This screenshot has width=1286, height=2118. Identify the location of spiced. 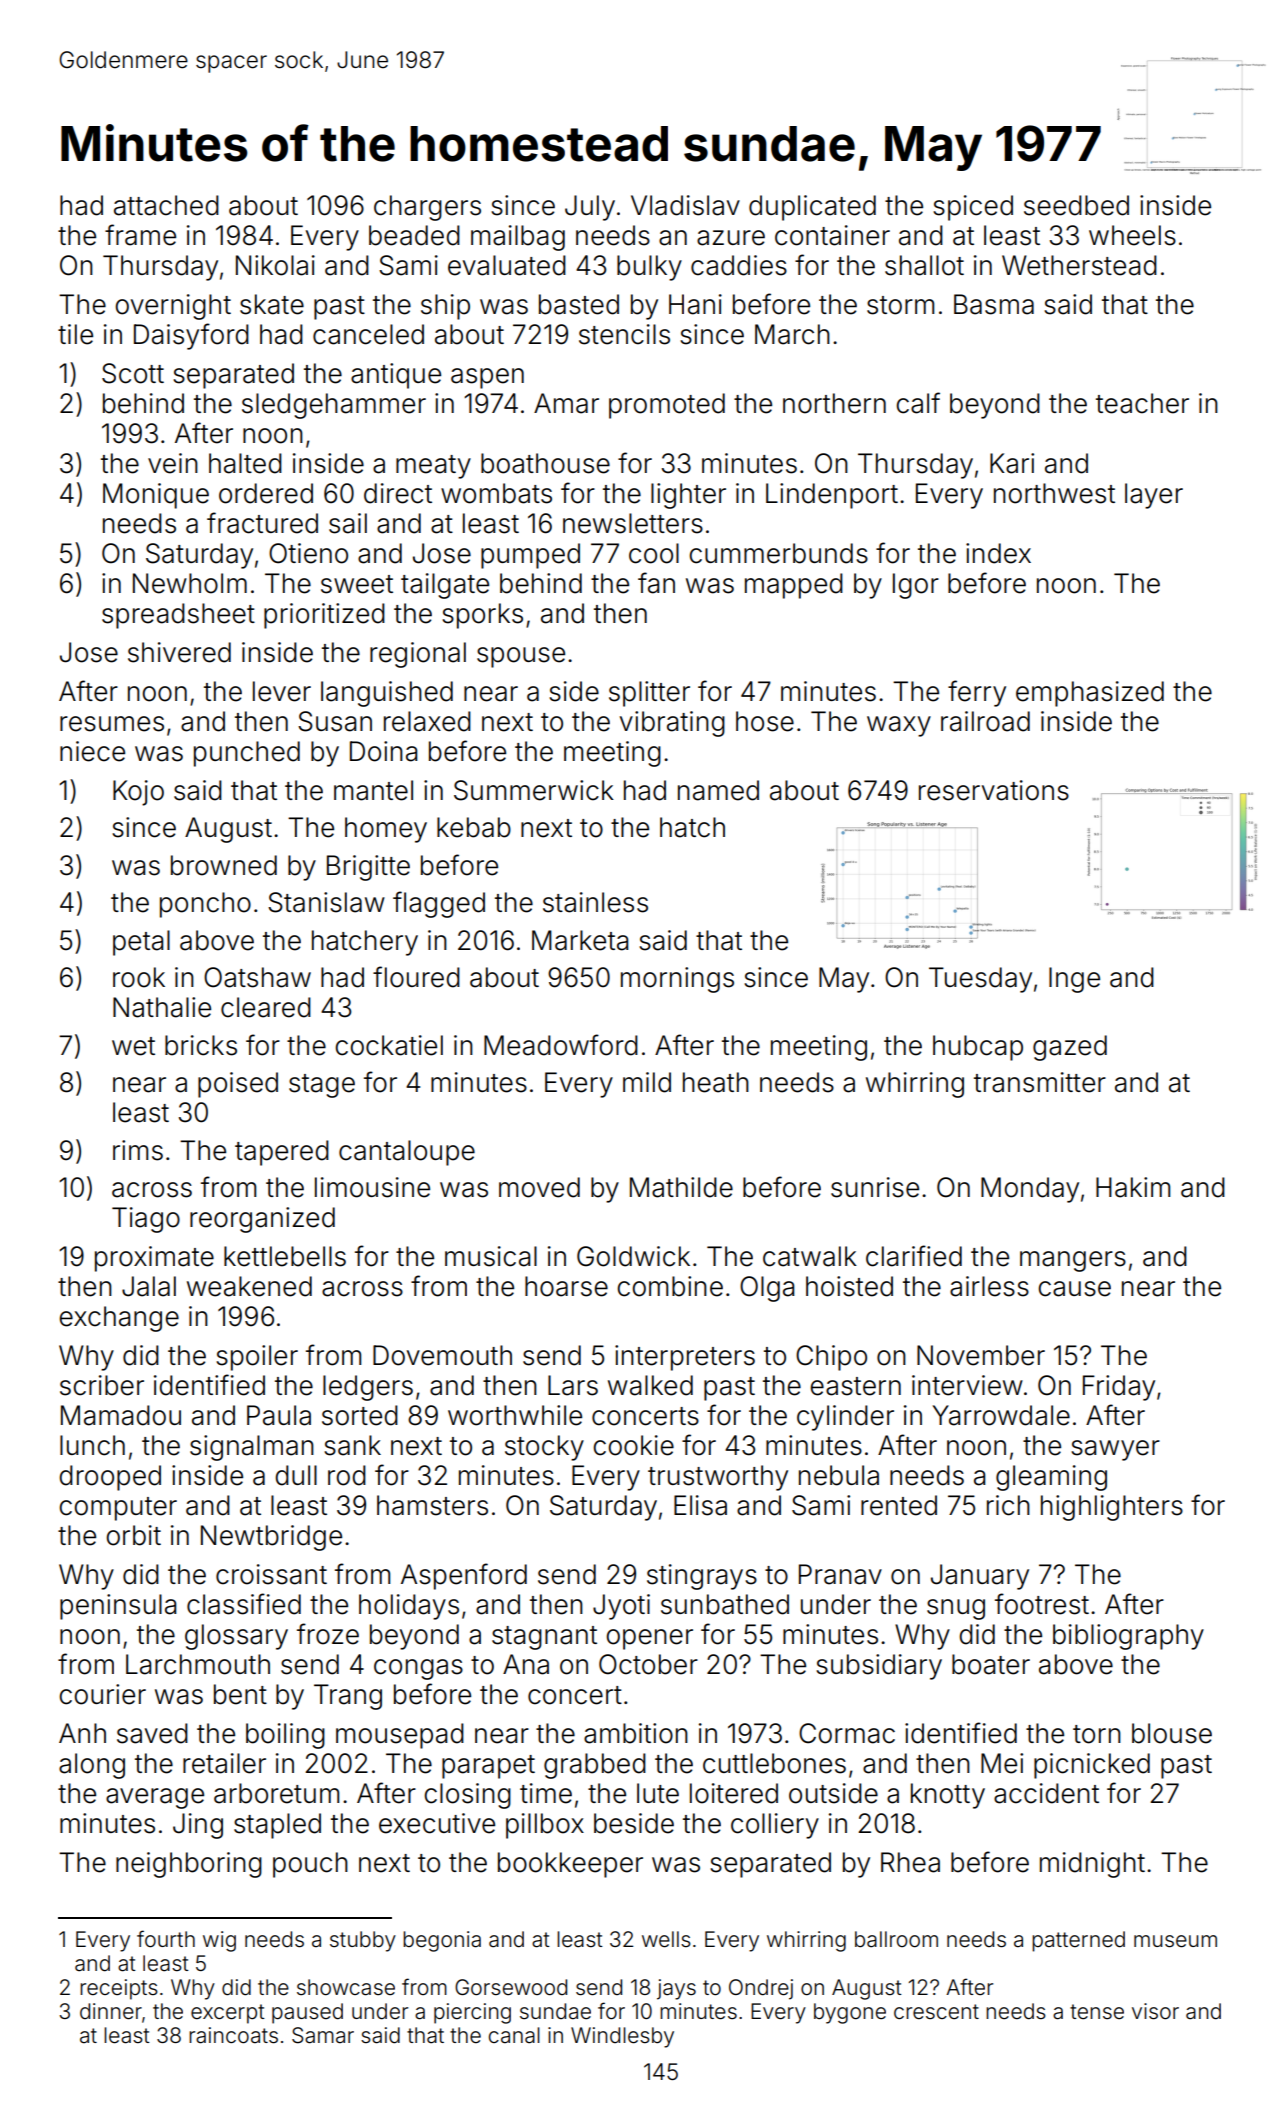
(973, 208).
